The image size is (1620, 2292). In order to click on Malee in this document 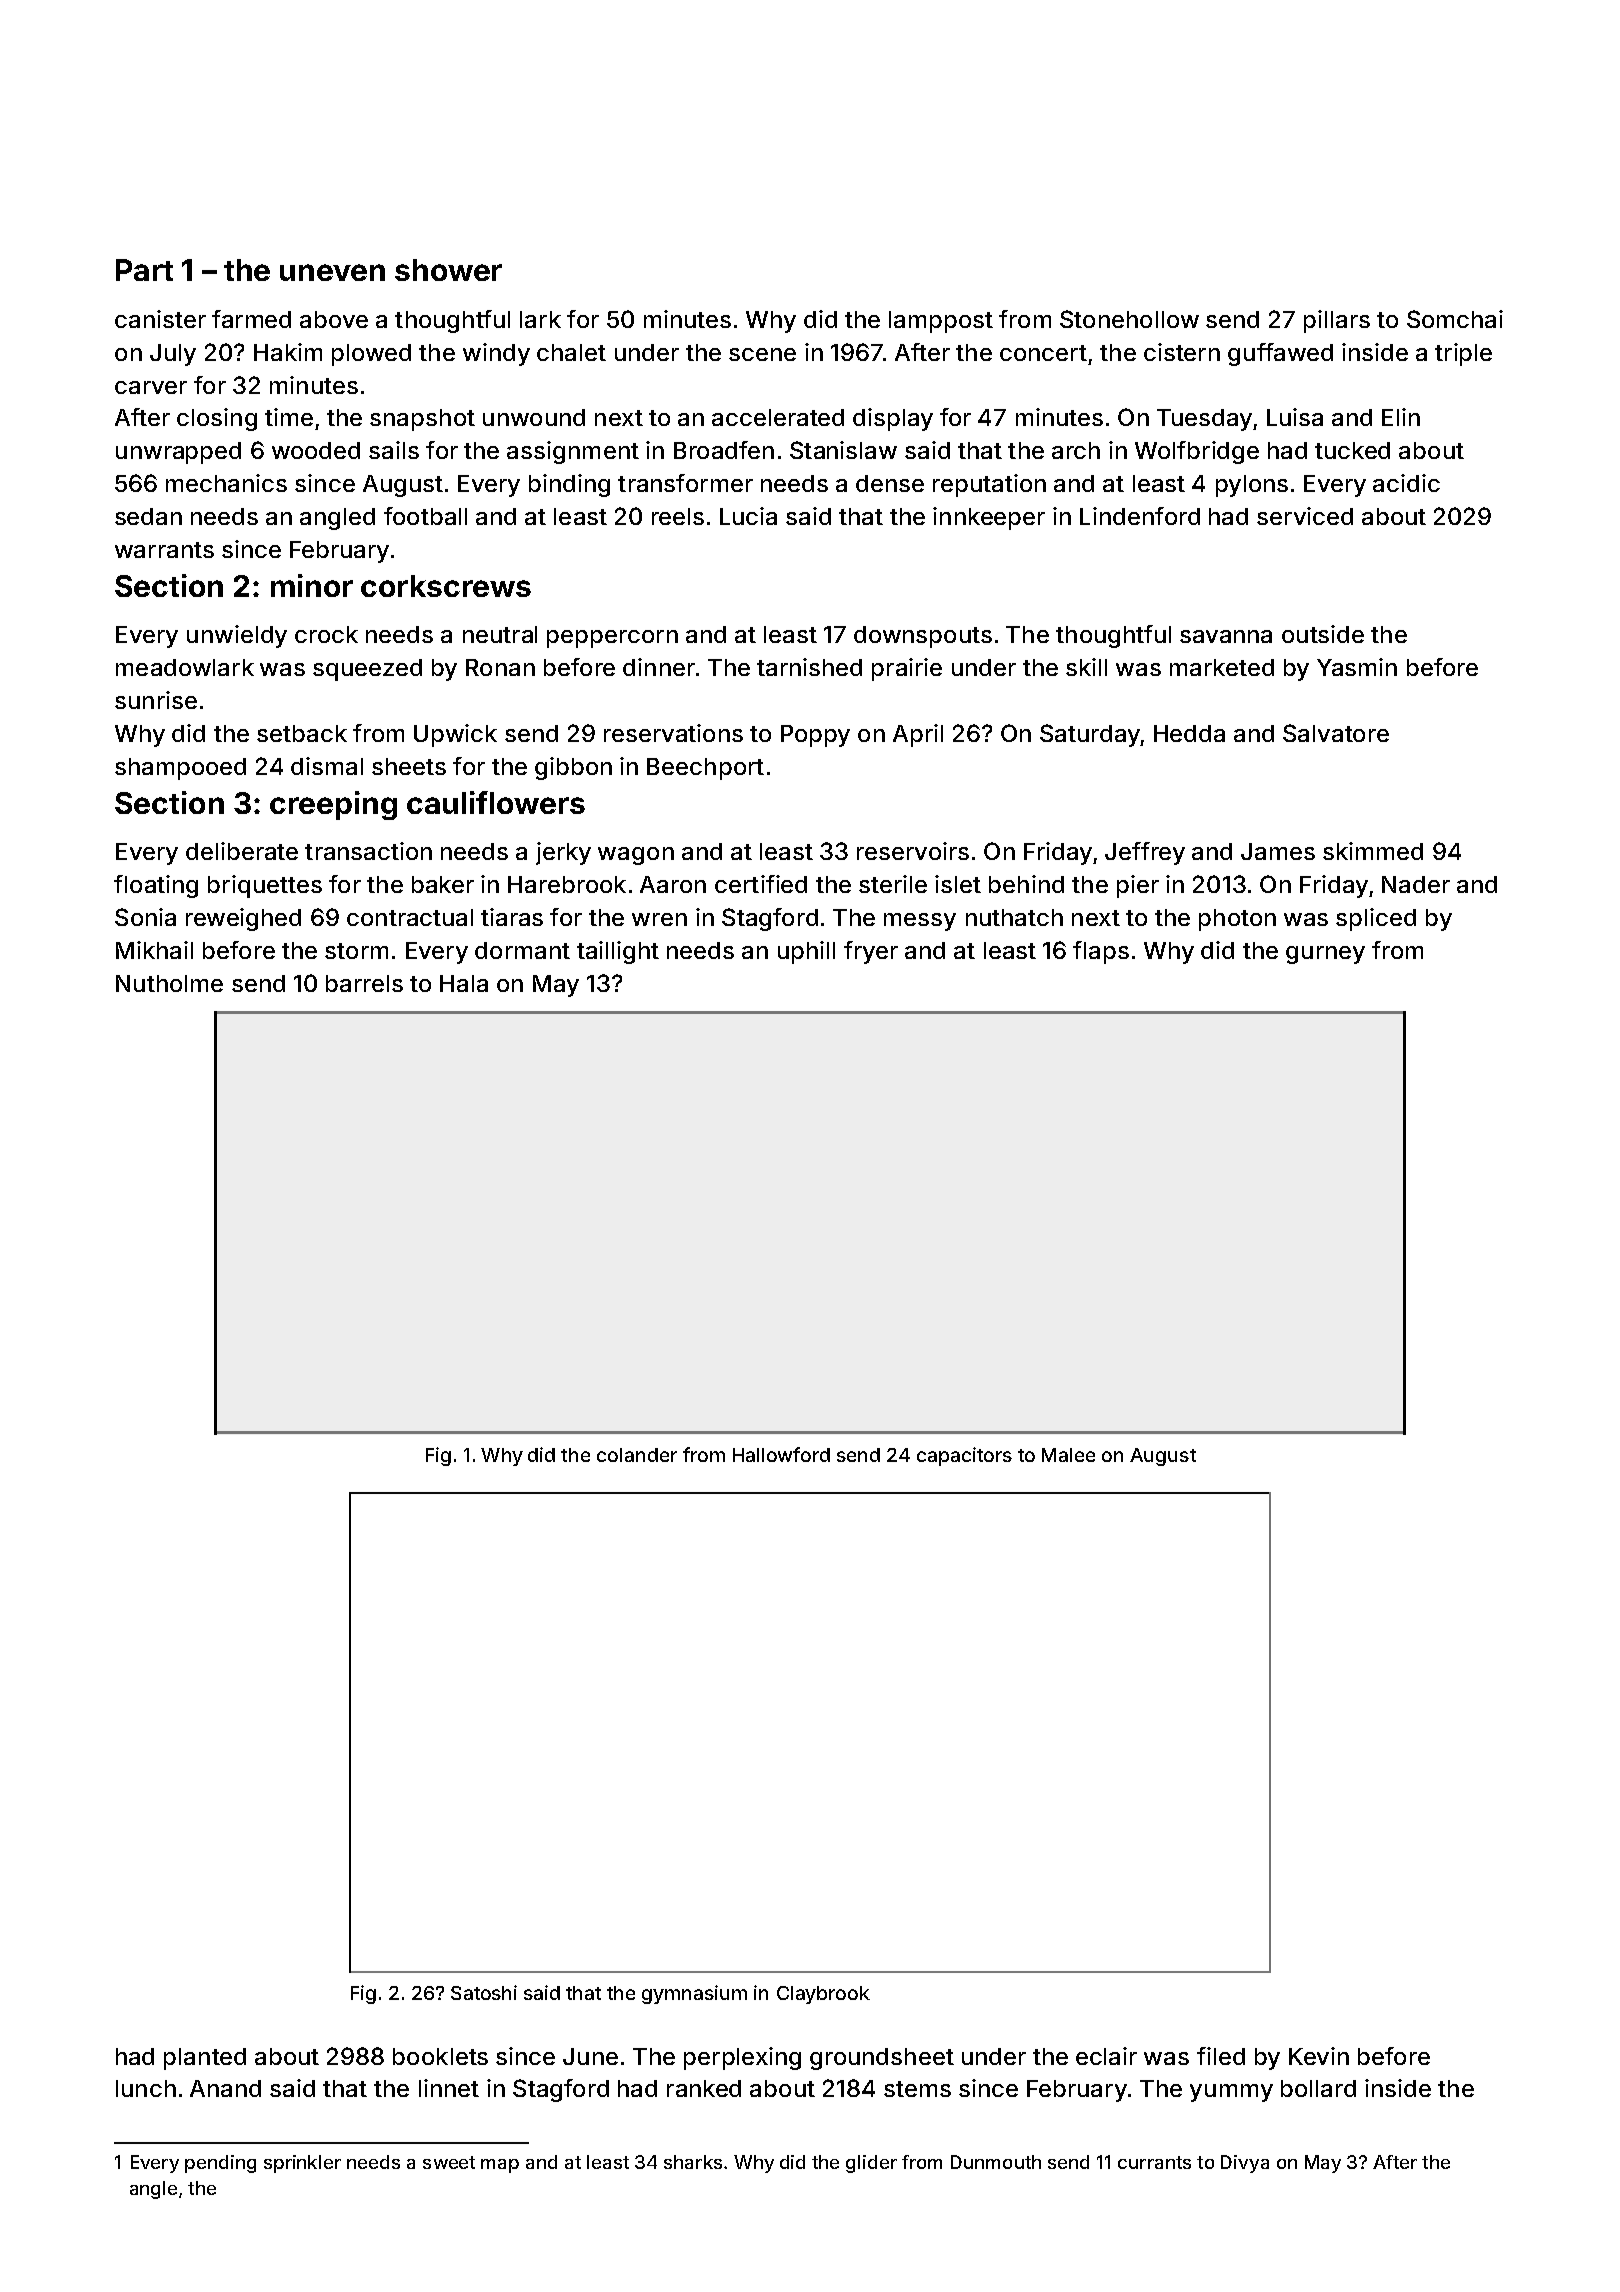, I will do `click(1068, 1455)`.
